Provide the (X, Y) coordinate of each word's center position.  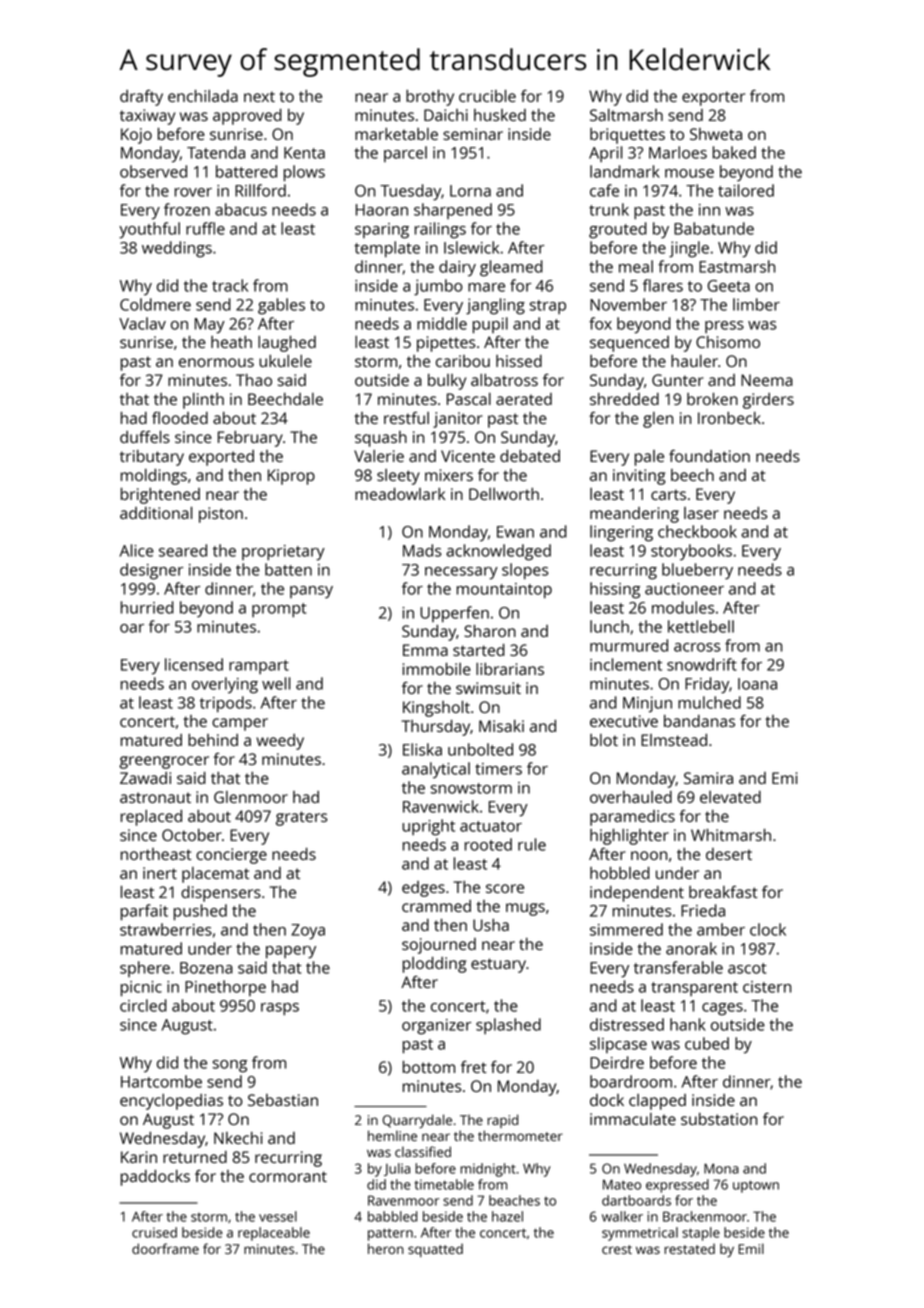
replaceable (274, 1234)
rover (193, 192)
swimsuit (488, 688)
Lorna (470, 191)
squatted (435, 1250)
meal (636, 266)
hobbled (620, 873)
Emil (751, 1248)
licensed (194, 664)
